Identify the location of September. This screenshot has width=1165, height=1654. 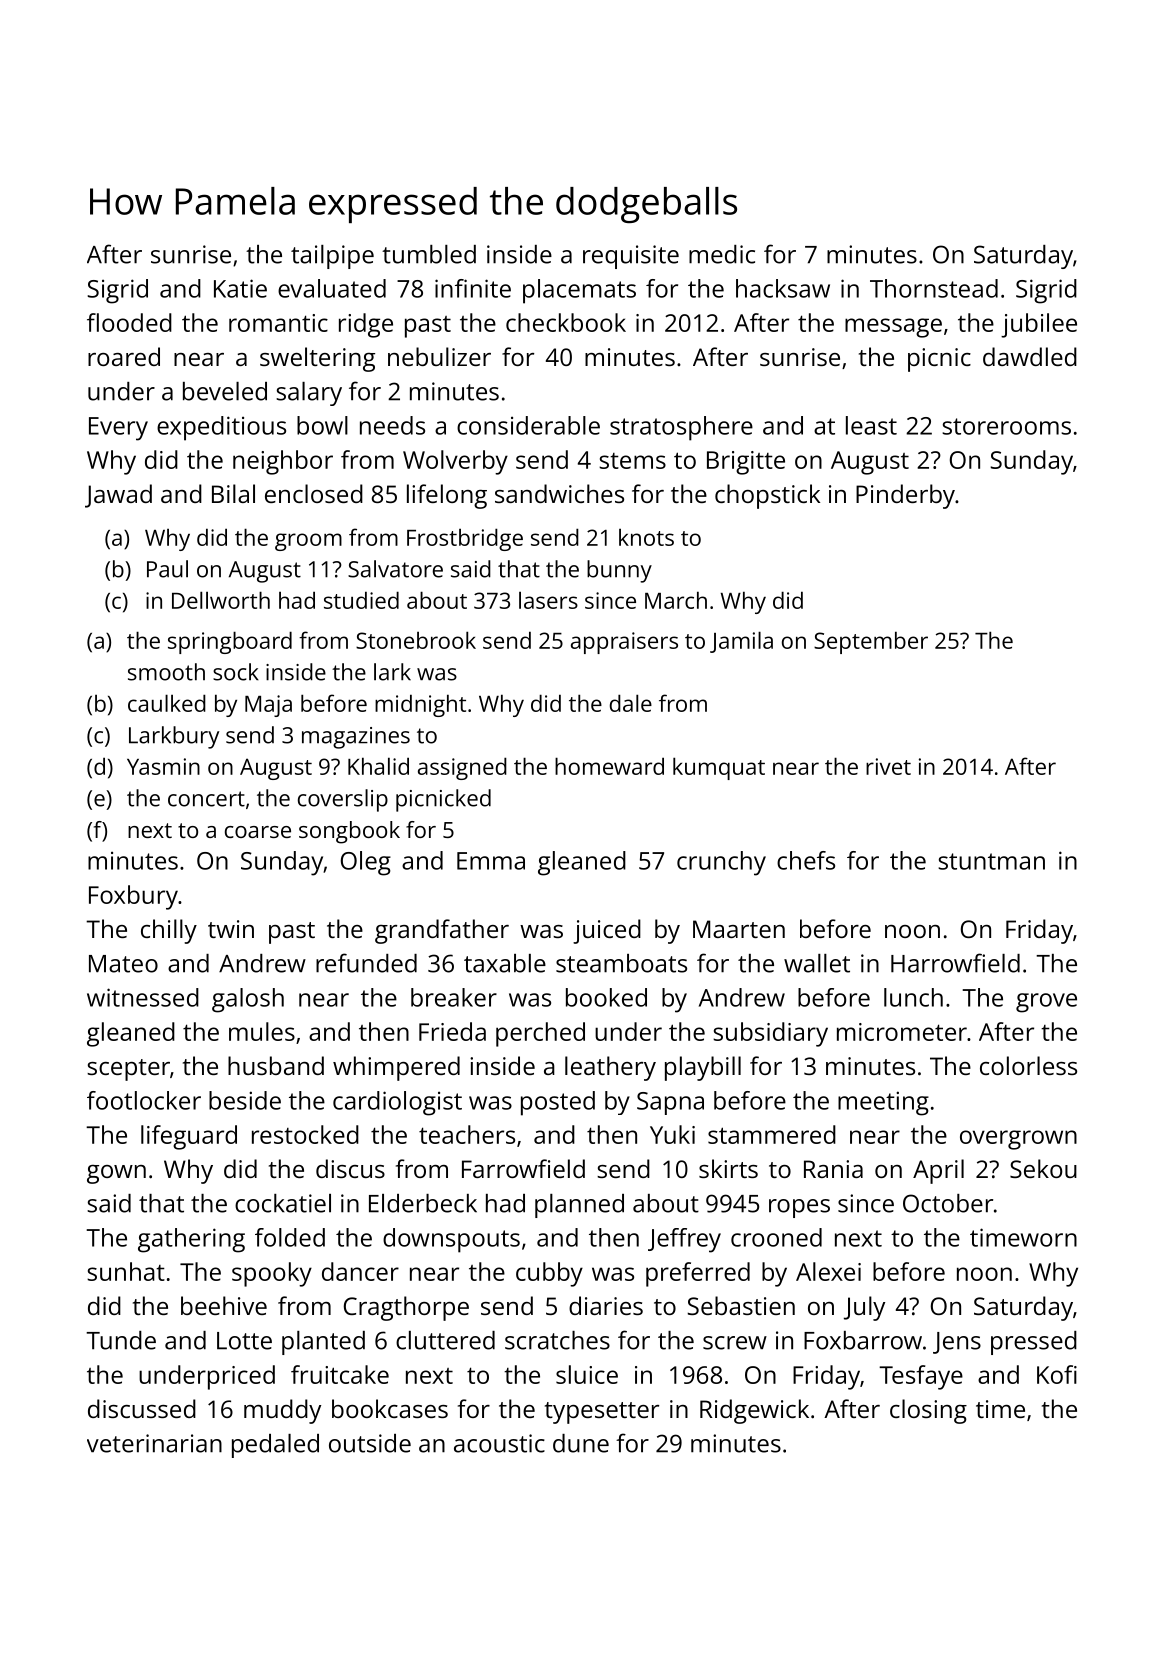
(871, 642).
